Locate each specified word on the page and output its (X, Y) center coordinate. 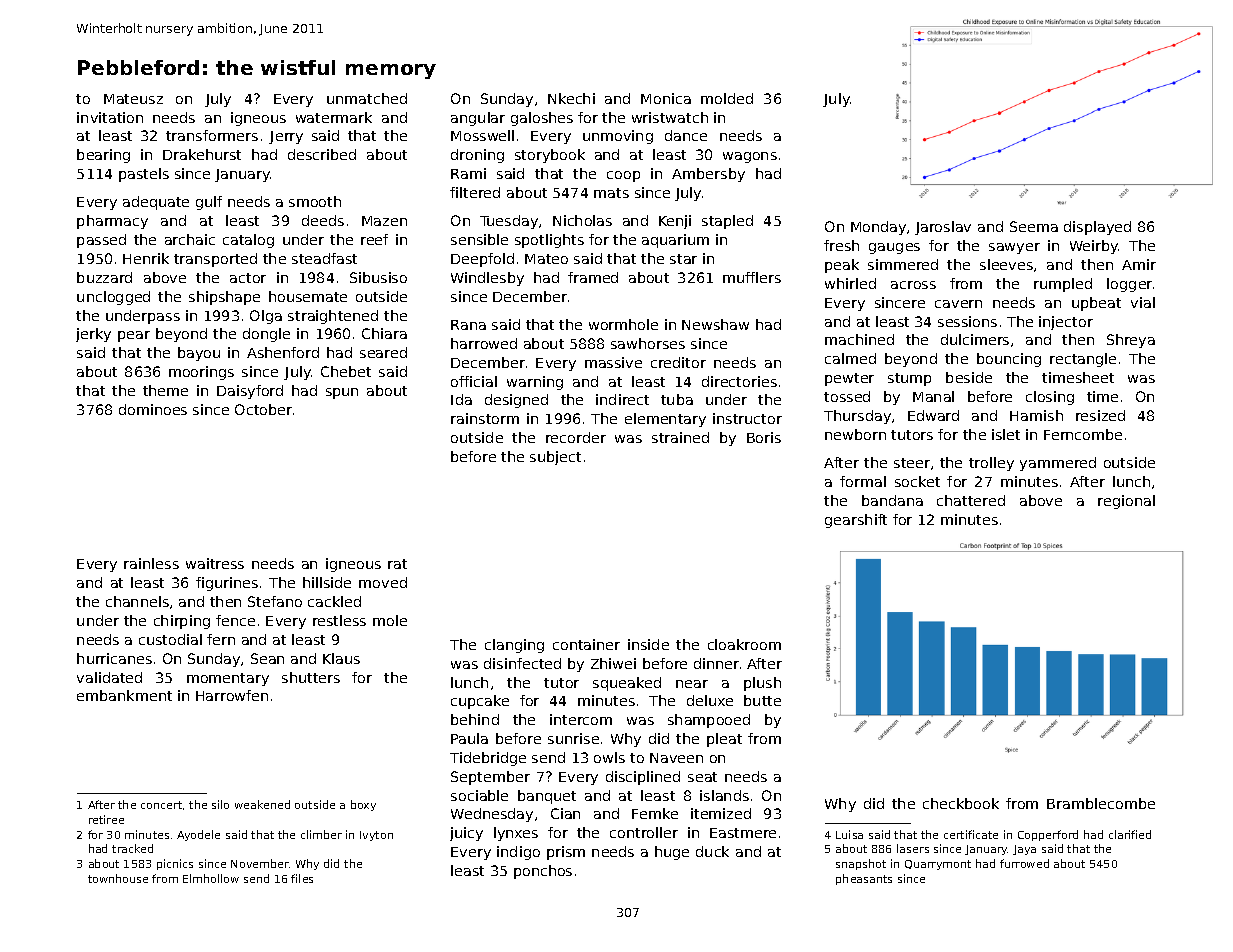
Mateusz (133, 99)
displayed (1097, 228)
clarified (1130, 834)
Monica (666, 98)
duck (712, 851)
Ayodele (198, 835)
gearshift (856, 521)
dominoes (153, 409)
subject (555, 458)
